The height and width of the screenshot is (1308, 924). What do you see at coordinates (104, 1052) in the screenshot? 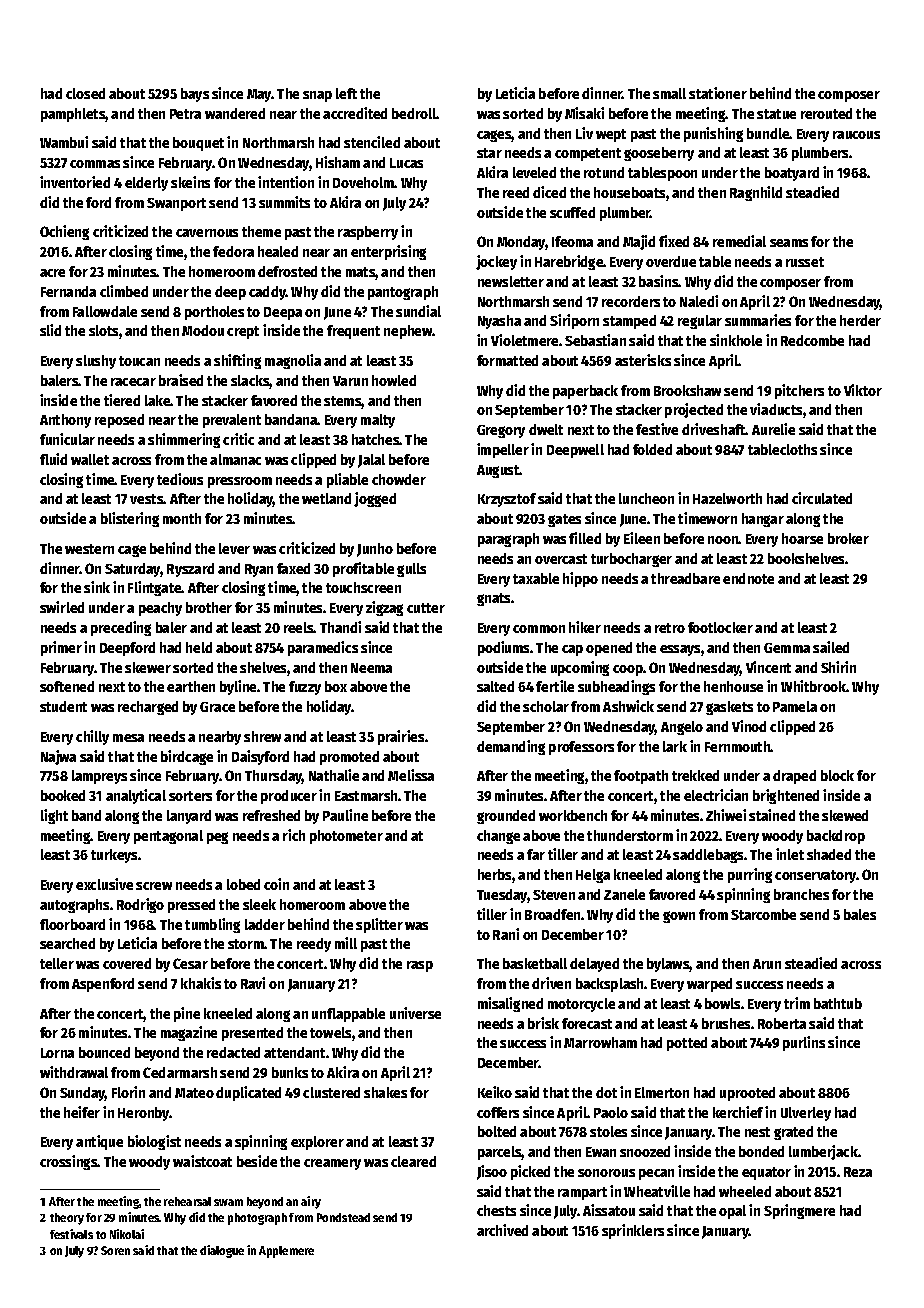
I see `bounced` at bounding box center [104, 1052].
